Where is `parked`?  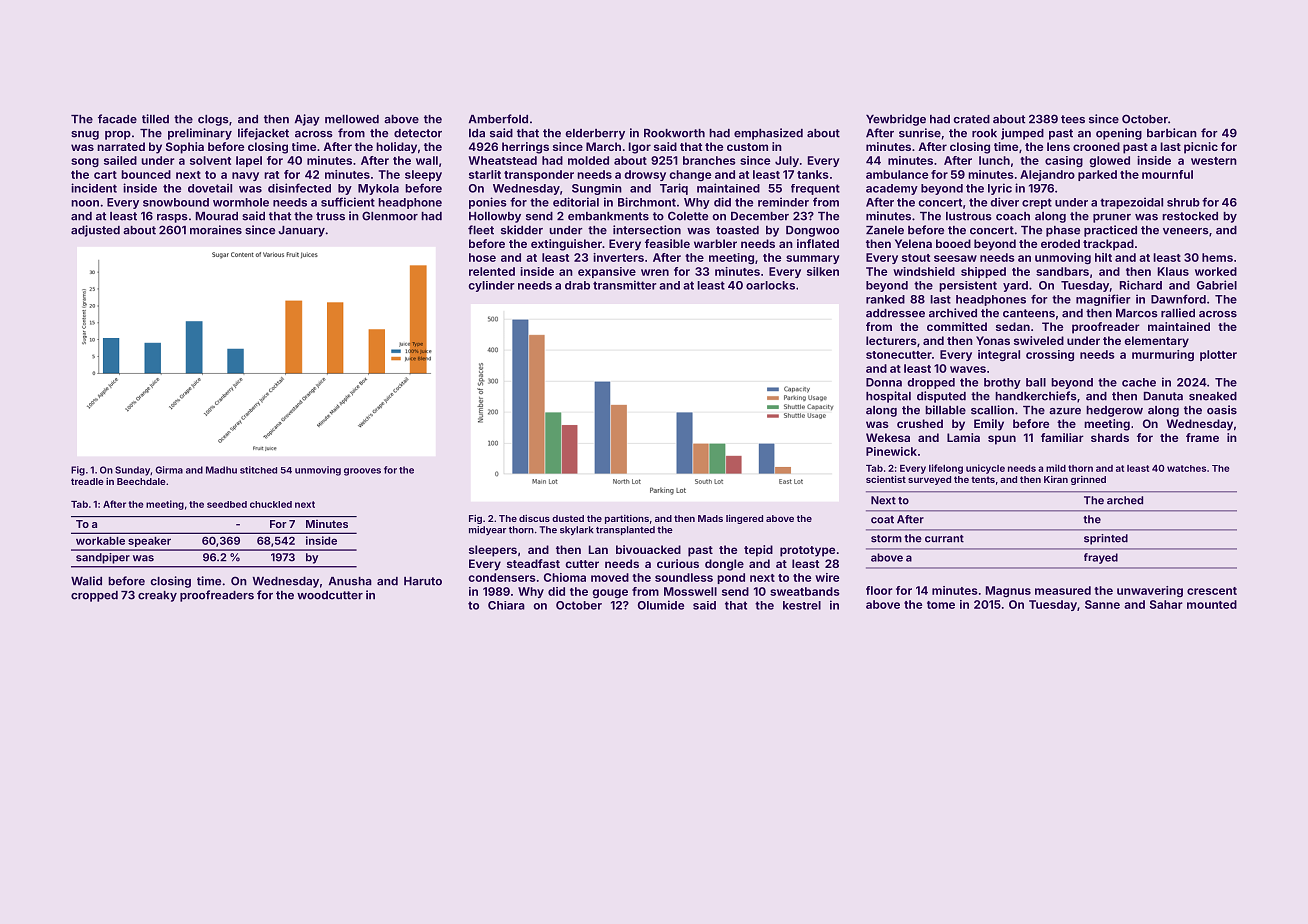 parked is located at coordinates (1097, 175).
